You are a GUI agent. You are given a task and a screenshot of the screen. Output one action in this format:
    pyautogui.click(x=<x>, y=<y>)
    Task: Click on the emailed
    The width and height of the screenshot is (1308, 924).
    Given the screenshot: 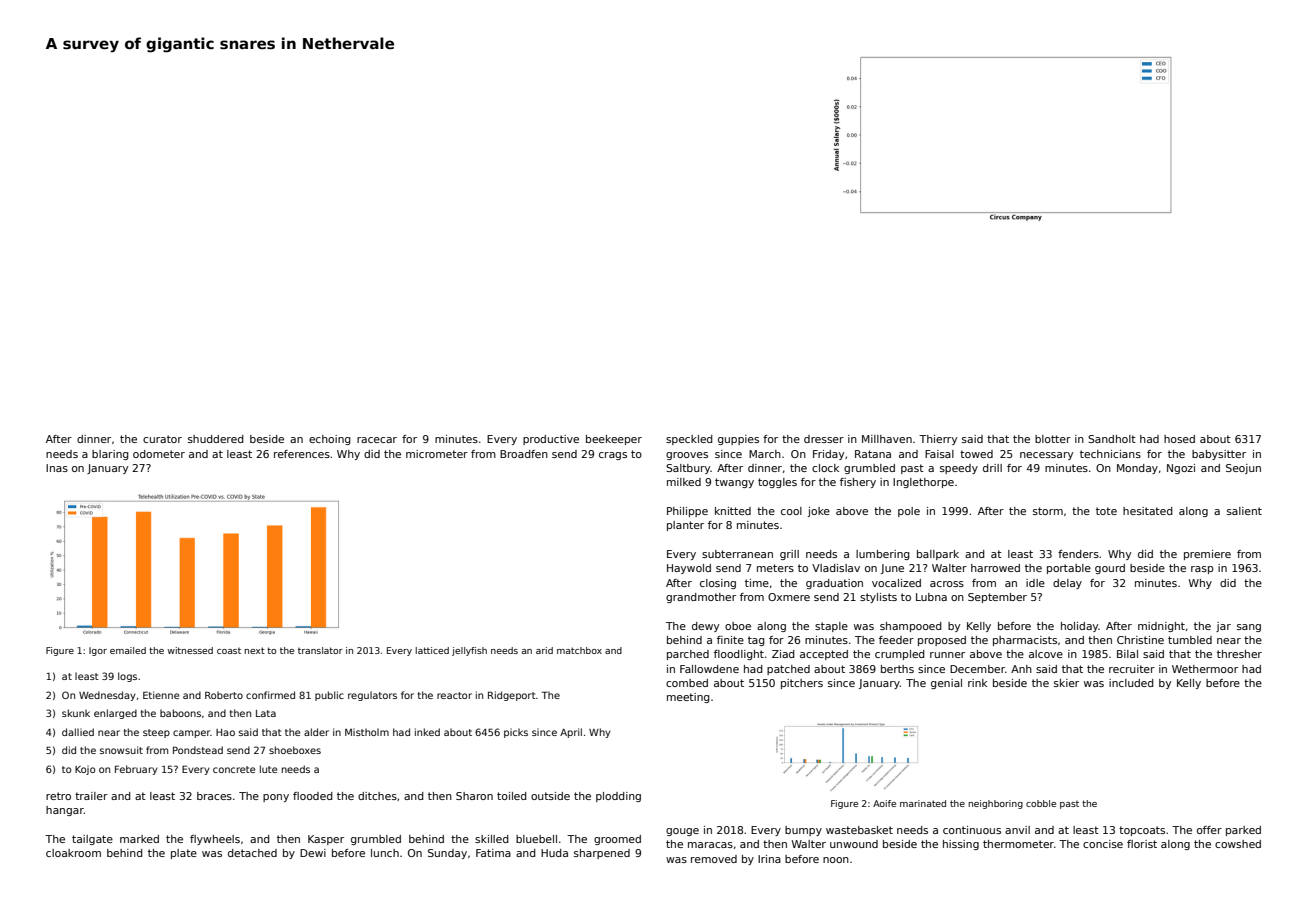 What is the action you would take?
    pyautogui.click(x=128, y=650)
